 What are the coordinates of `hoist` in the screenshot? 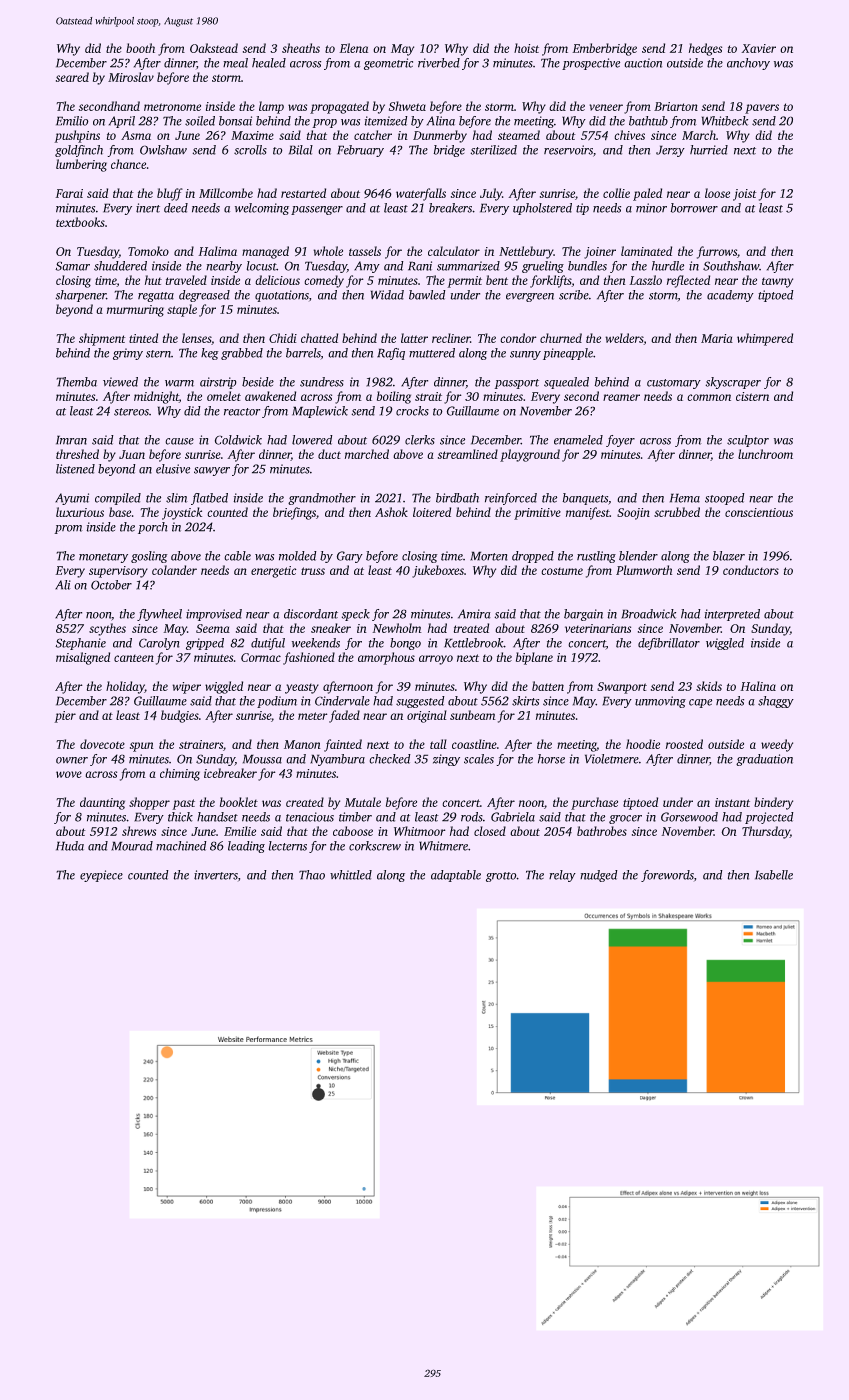 It's located at (526, 48).
